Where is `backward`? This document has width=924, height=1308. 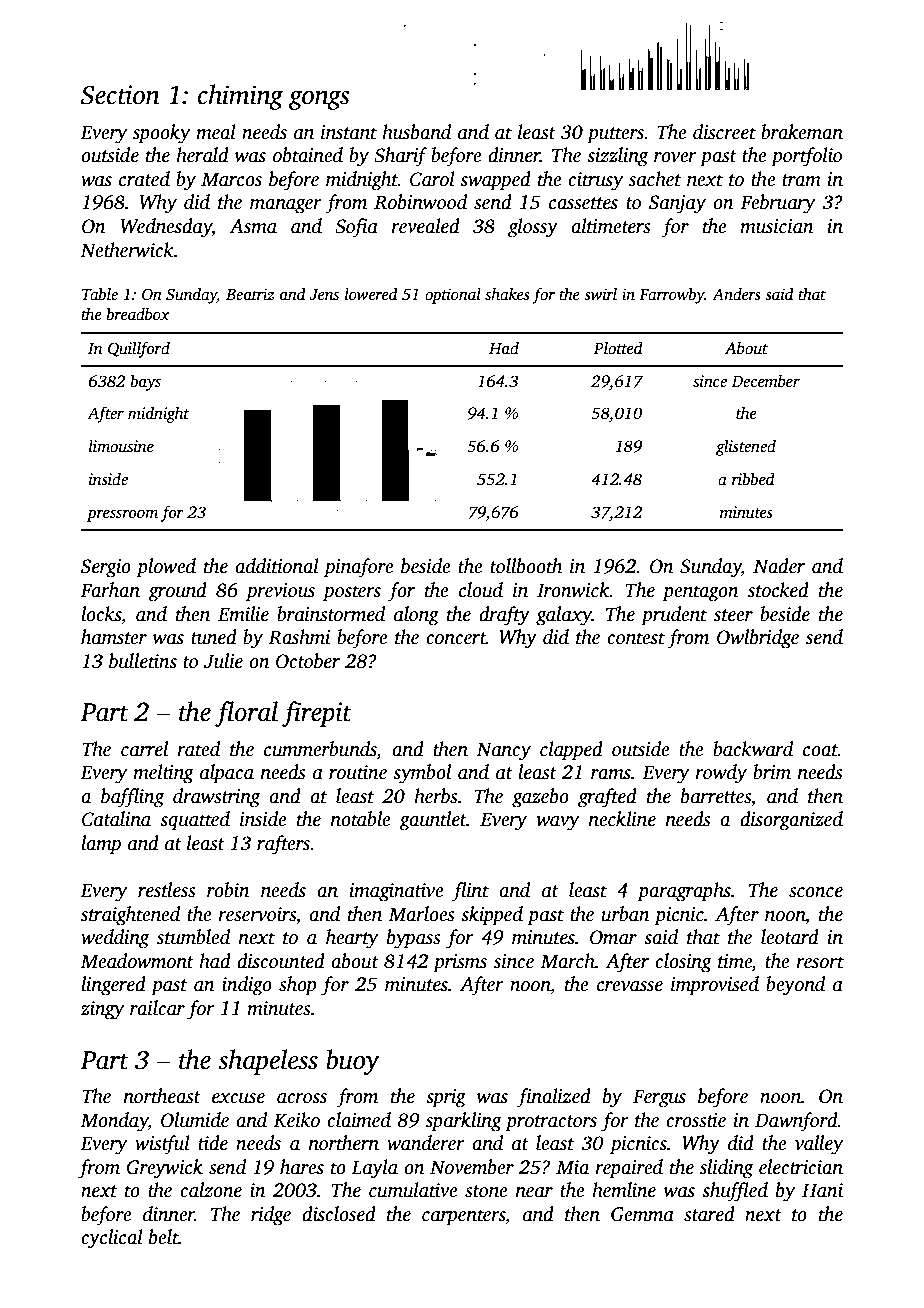 backward is located at coordinates (753, 749).
